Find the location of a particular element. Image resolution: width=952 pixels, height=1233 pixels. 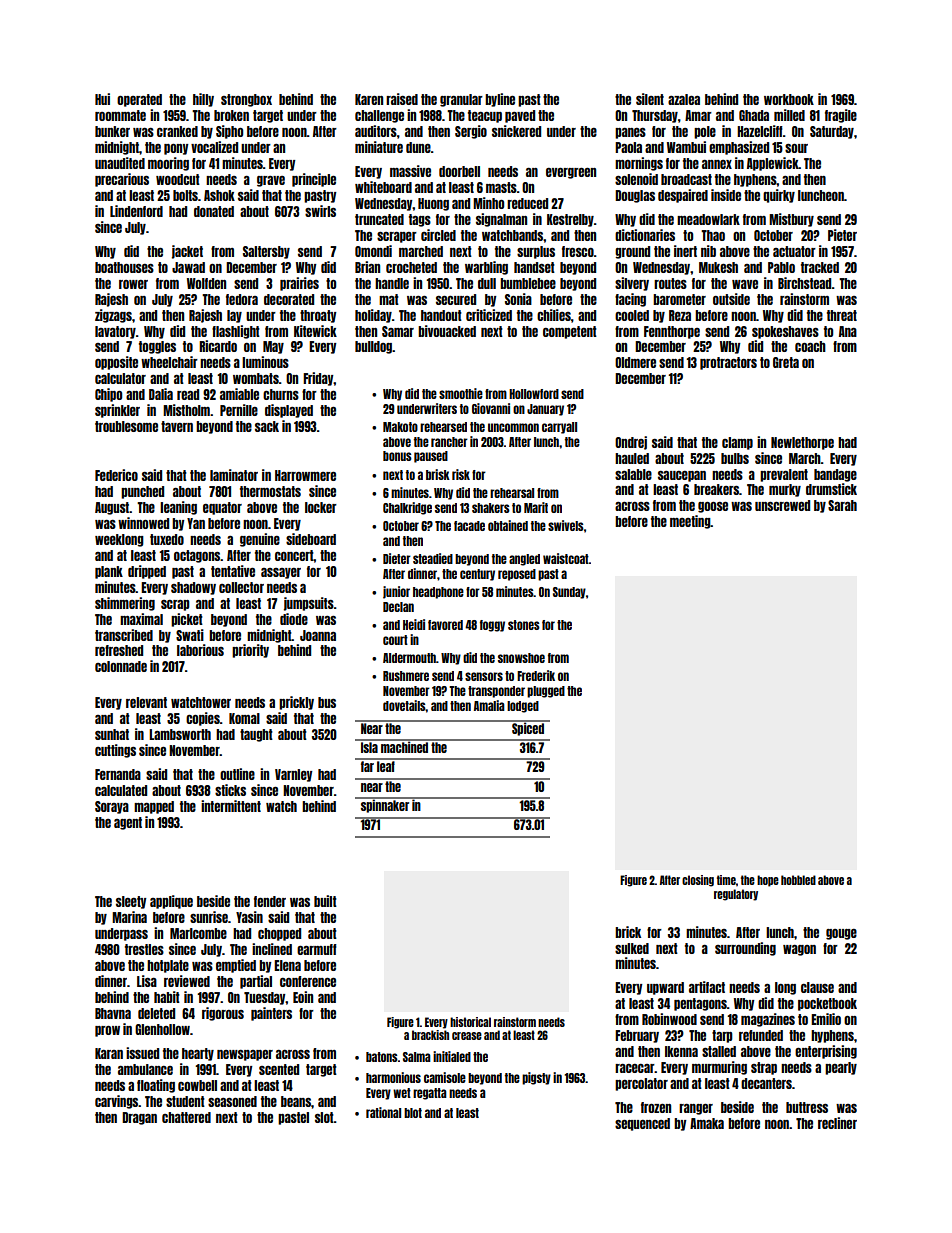

unscrewed is located at coordinates (782, 505).
